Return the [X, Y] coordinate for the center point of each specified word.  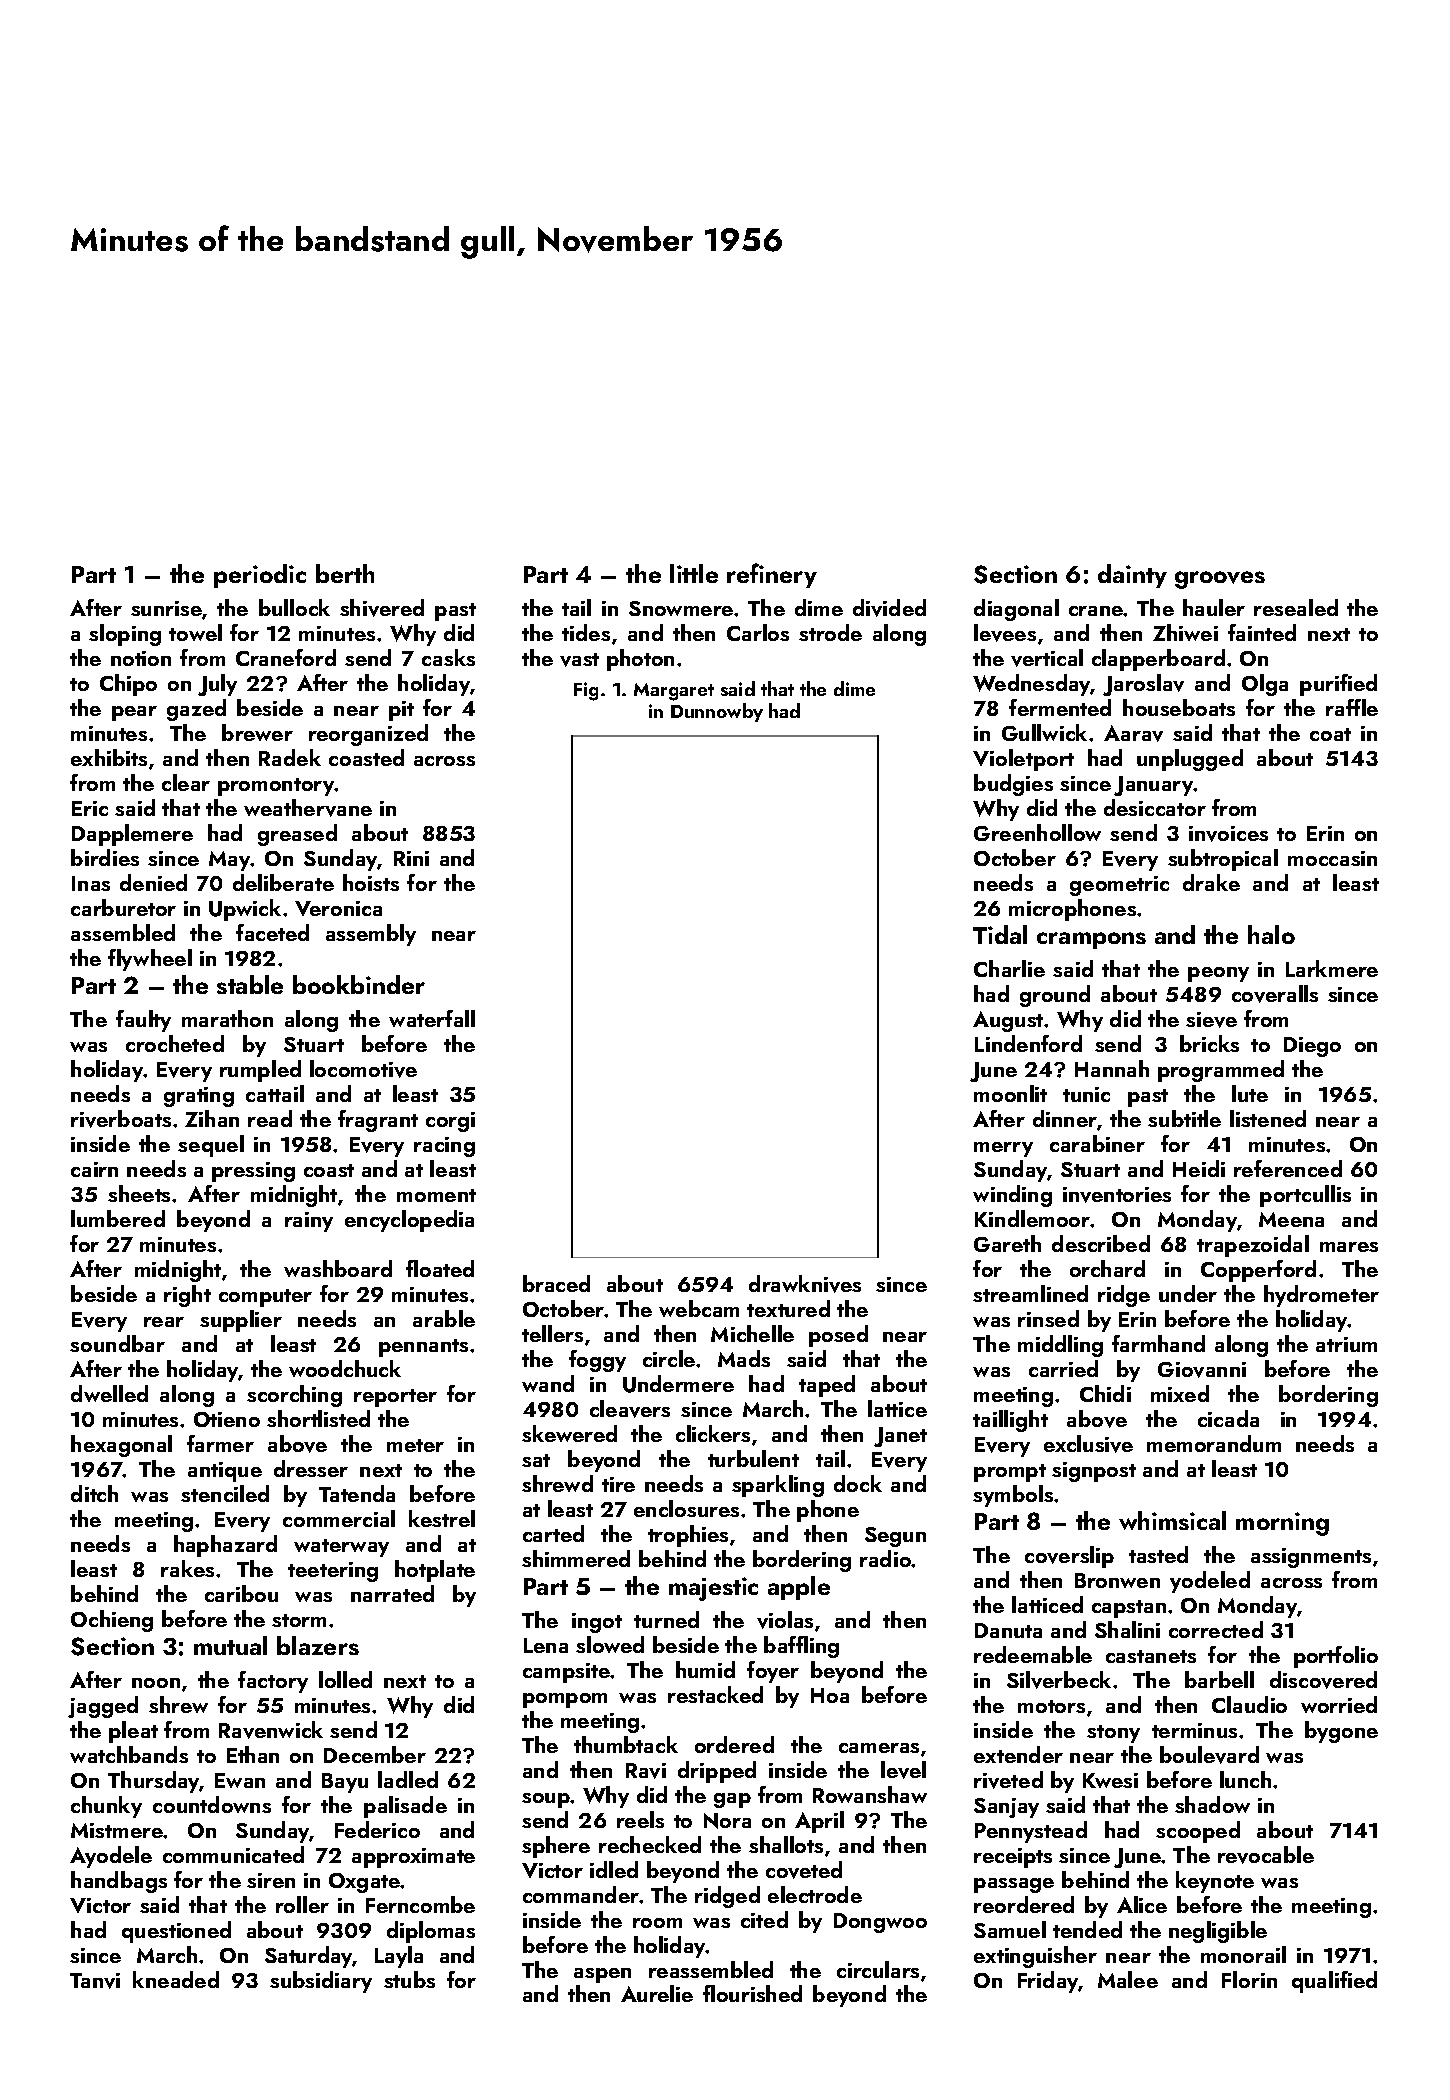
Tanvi [95, 1981]
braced [556, 1283]
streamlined [1030, 1293]
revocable [1266, 1855]
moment [436, 1195]
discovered [1323, 1680]
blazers [318, 1645]
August [1008, 1021]
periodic [260, 576]
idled [614, 1869]
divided [889, 608]
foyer [773, 1672]
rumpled [260, 1071]
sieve [1211, 1020]
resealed [1296, 607]
